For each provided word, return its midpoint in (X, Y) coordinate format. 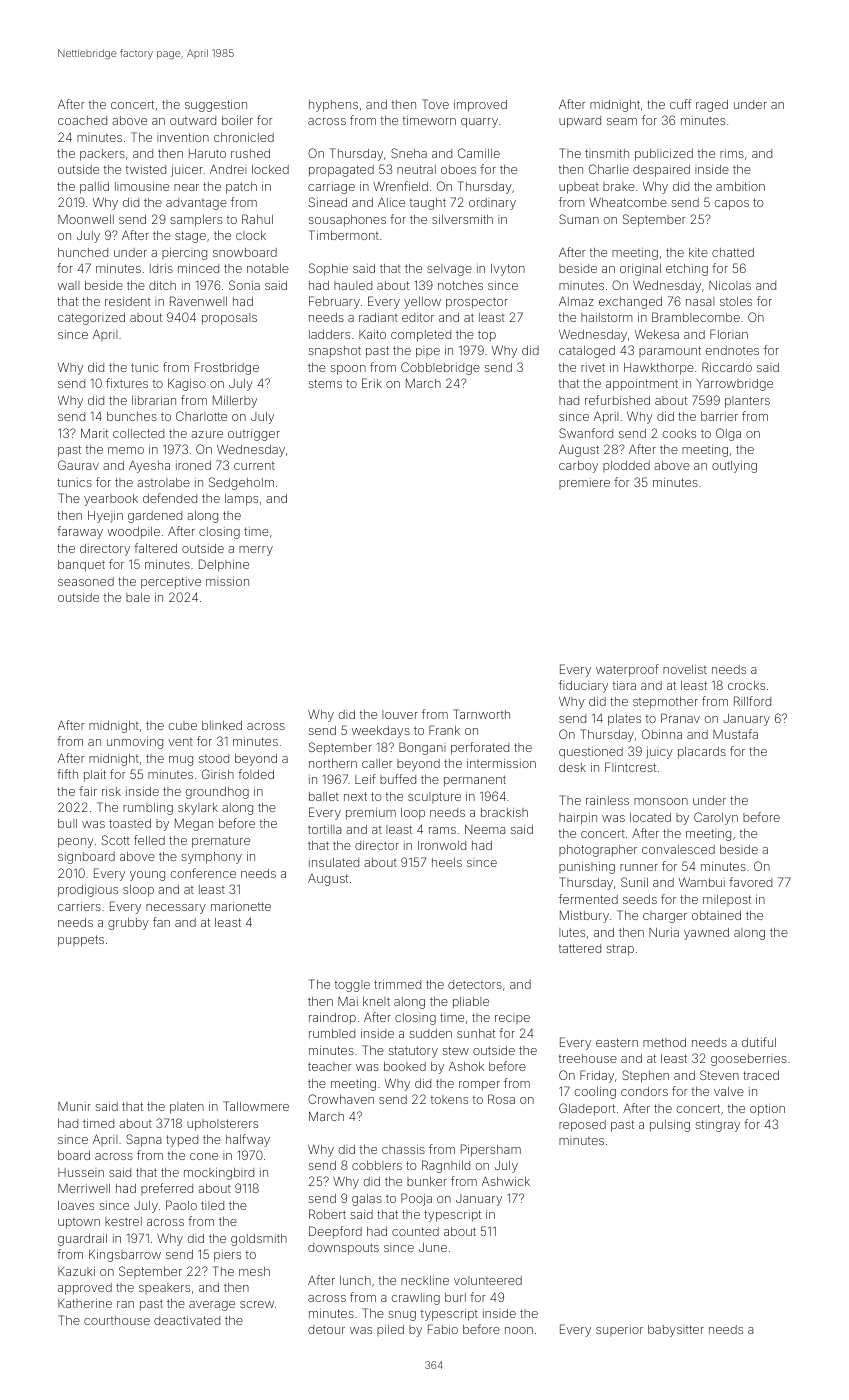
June (433, 1247)
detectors (475, 984)
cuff (680, 104)
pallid (94, 188)
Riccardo (727, 367)
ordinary (492, 204)
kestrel (123, 1221)
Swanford (586, 433)
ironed (193, 465)
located (650, 817)
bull (67, 823)
